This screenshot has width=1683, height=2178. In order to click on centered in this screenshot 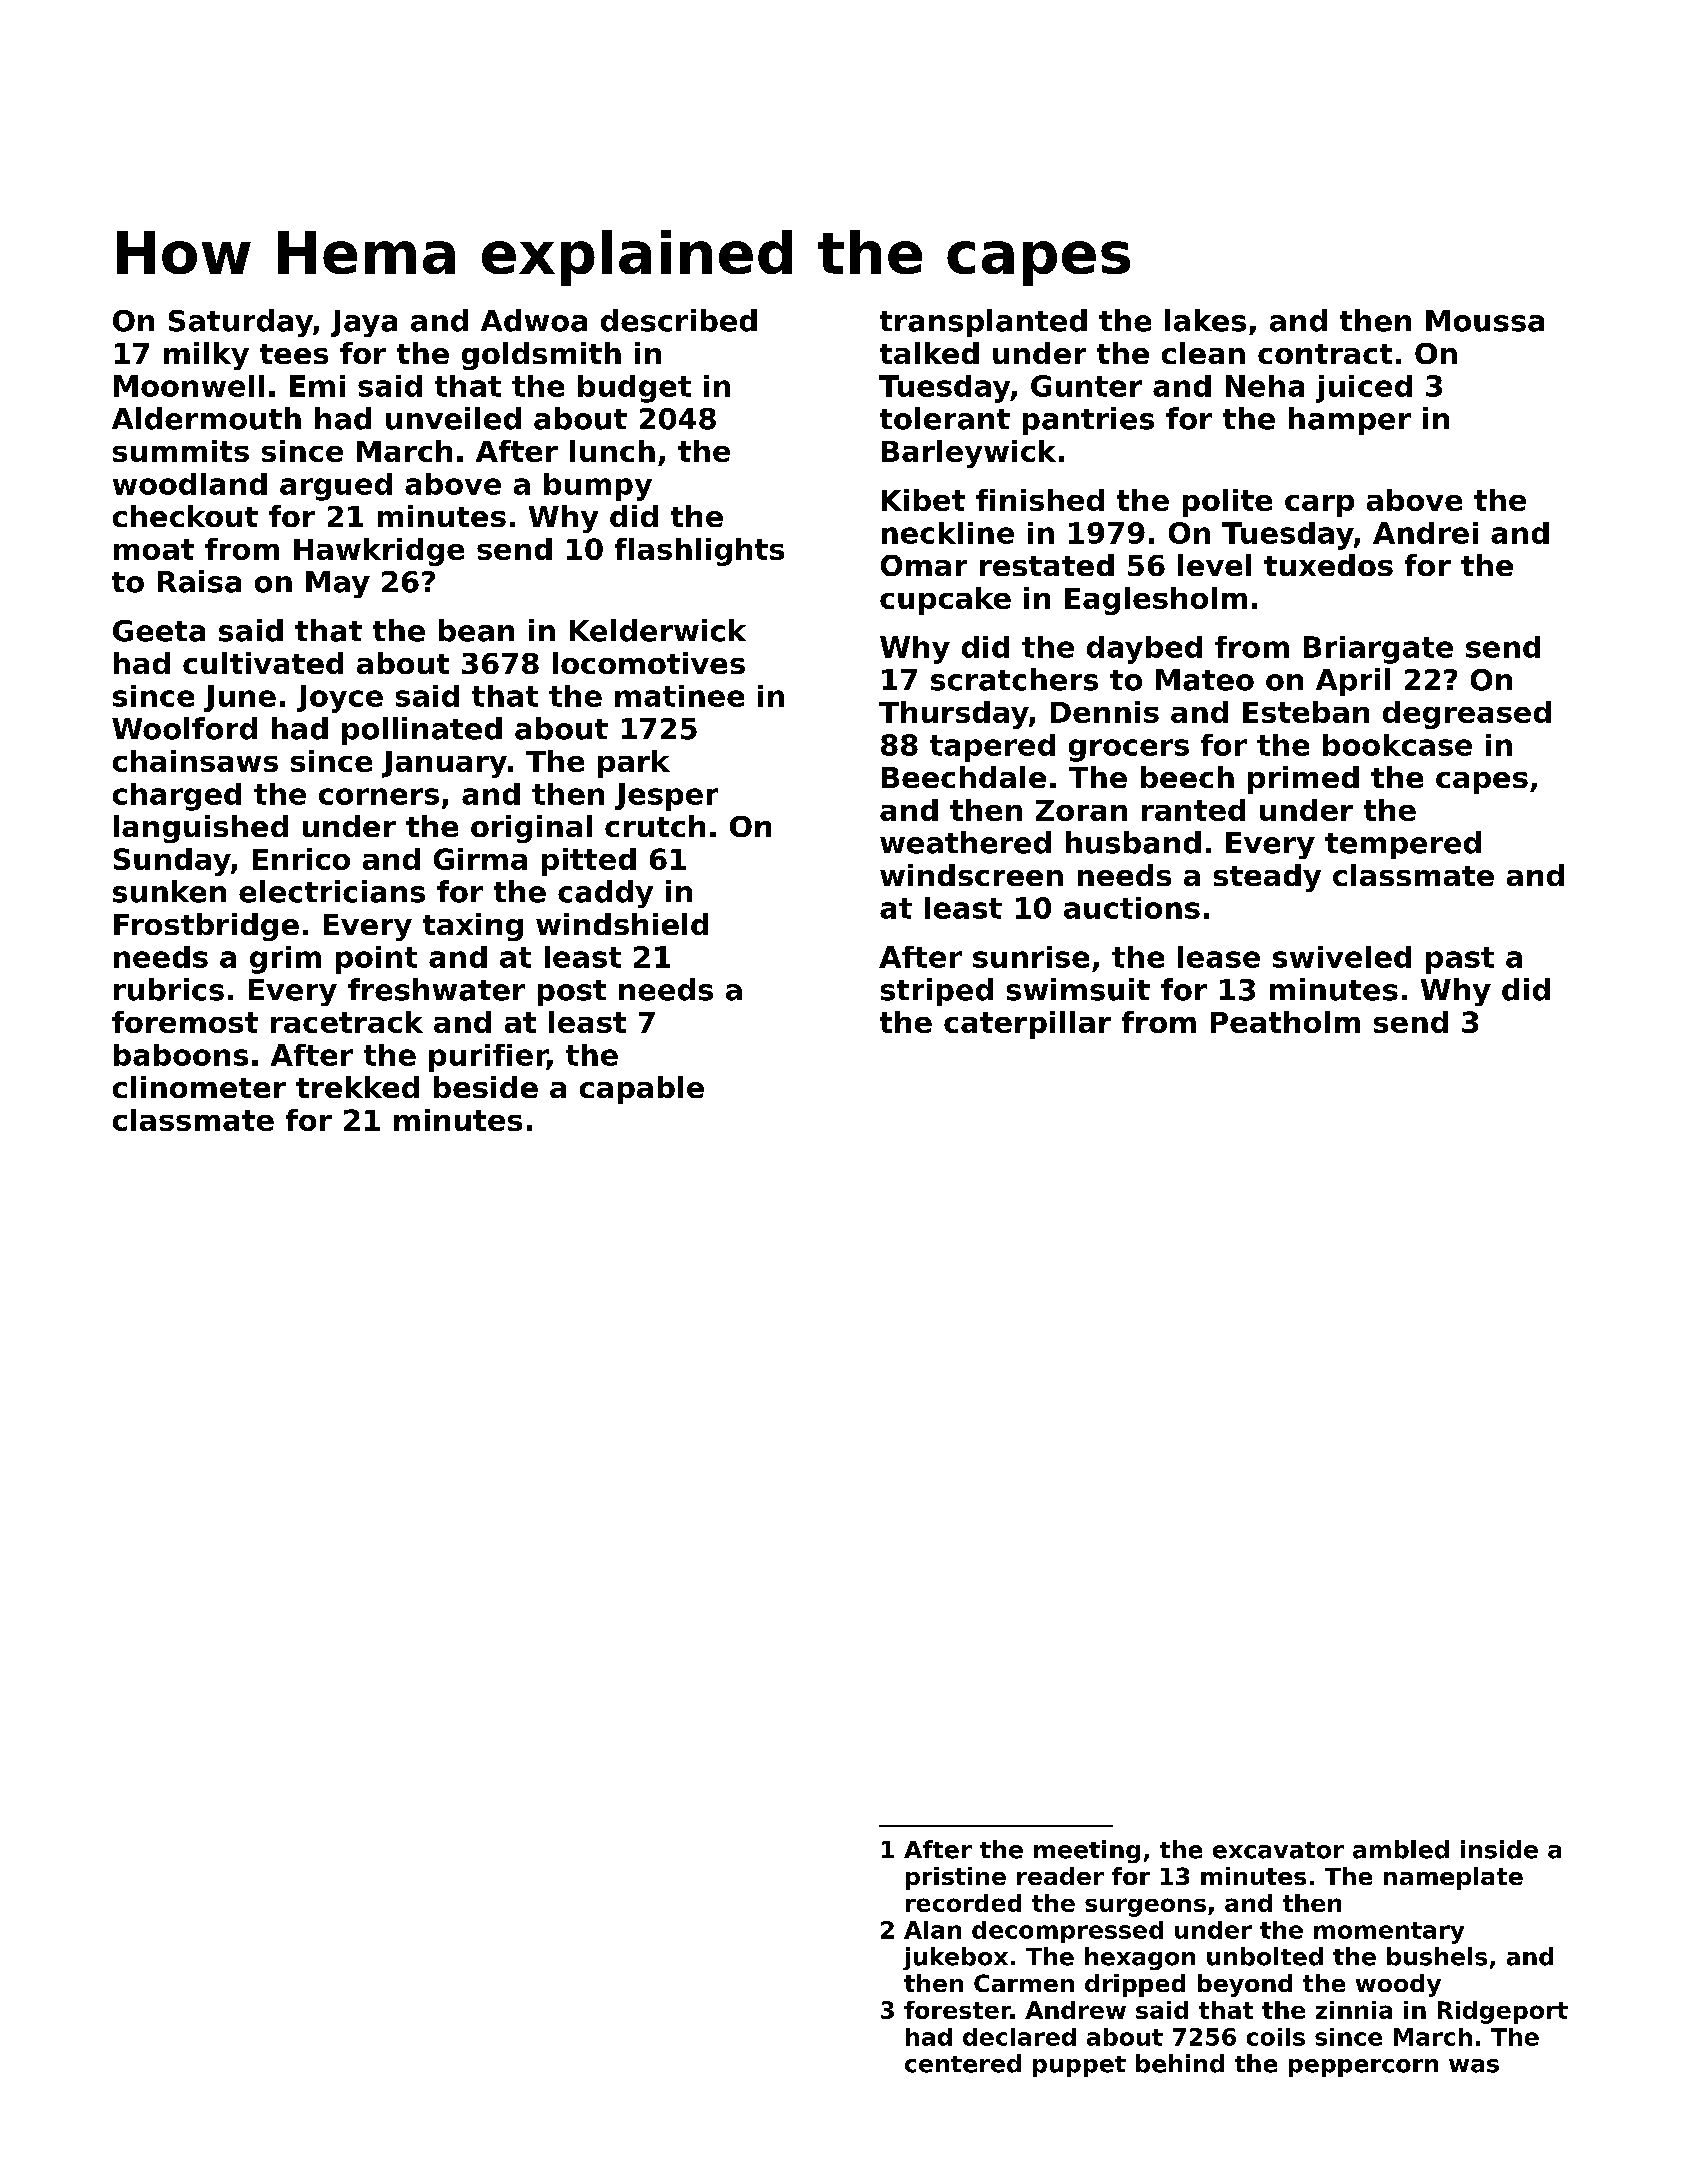, I will do `click(963, 2063)`.
